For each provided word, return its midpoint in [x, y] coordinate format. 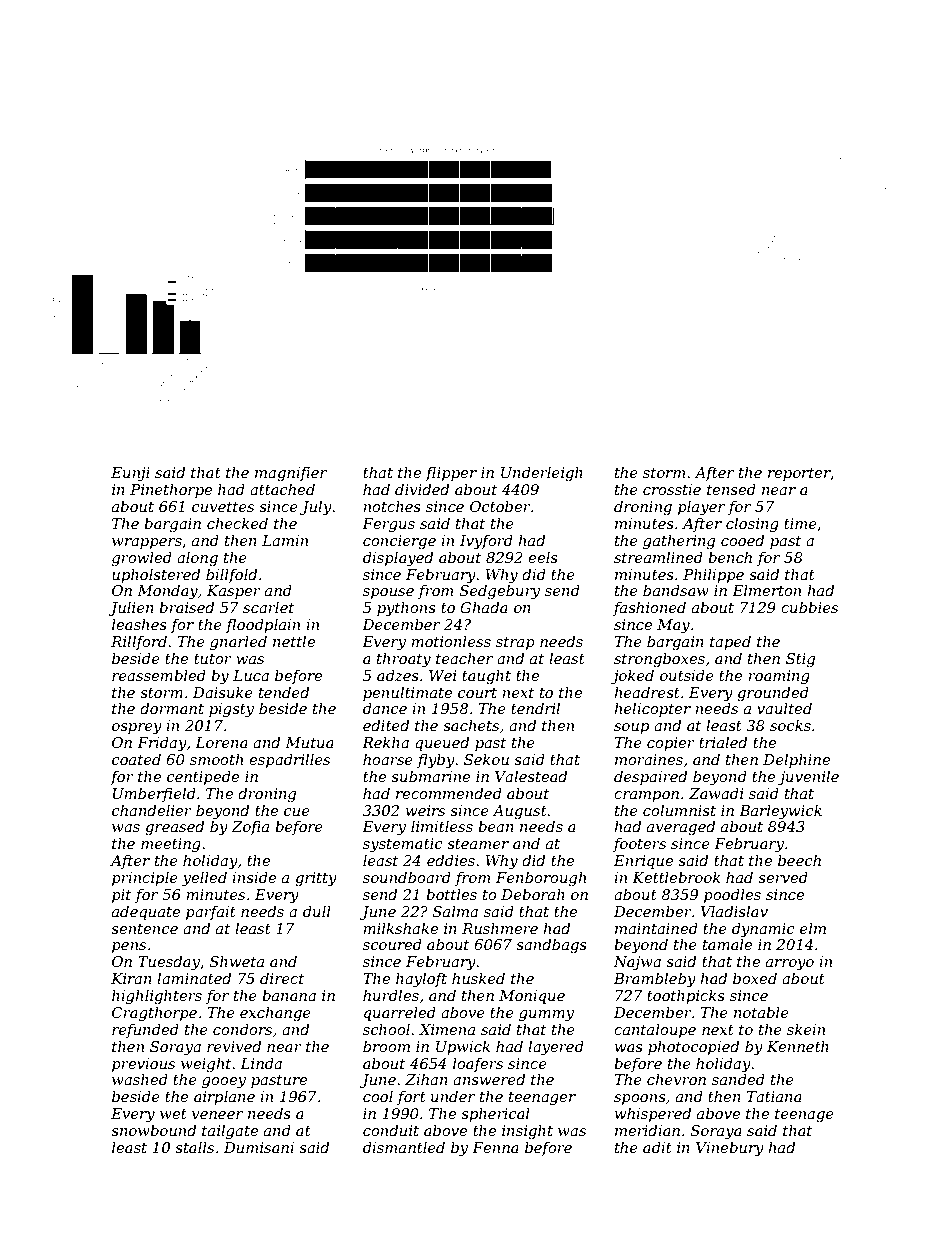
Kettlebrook [676, 877]
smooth [216, 759]
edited [386, 725]
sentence [144, 929]
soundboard [407, 877]
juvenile [808, 778]
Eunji [130, 474]
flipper [451, 473]
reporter [799, 474]
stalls [194, 1147]
